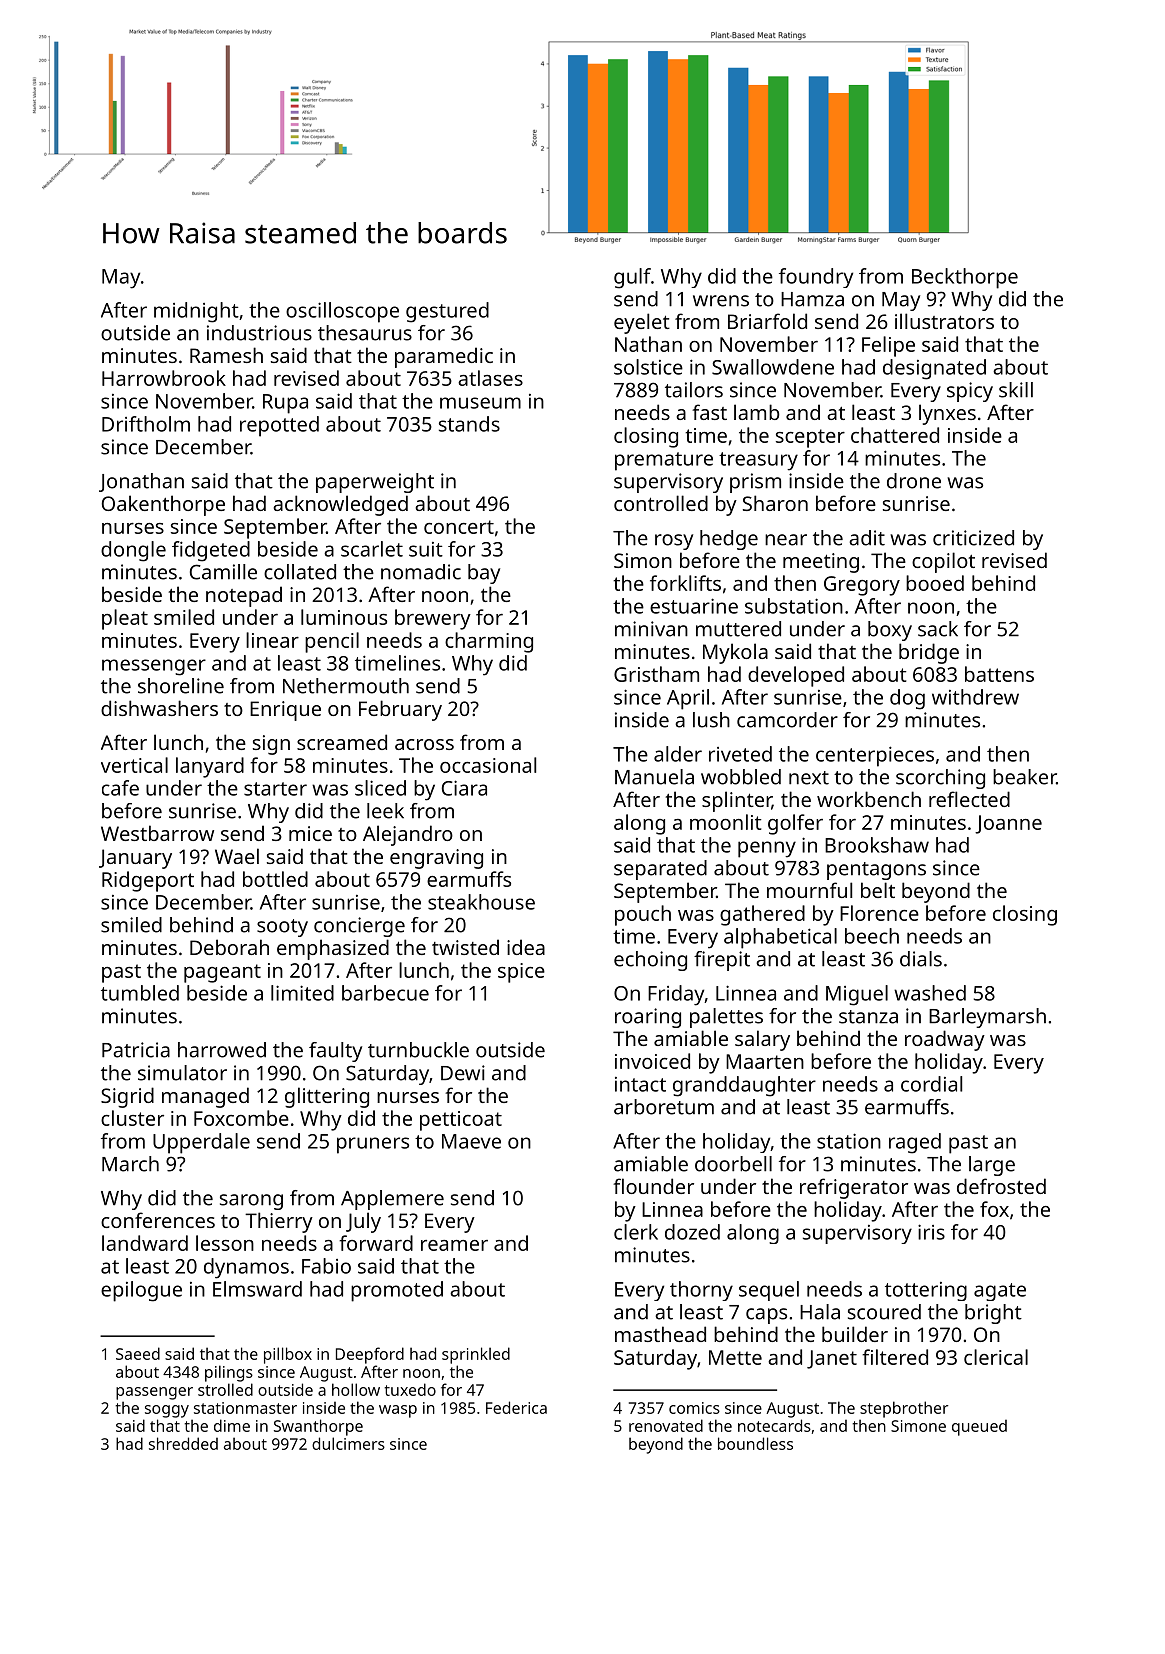 Image resolution: width=1165 pixels, height=1654 pixels. Describe the element at coordinates (348, 1443) in the page. I see `dulcimers` at that location.
